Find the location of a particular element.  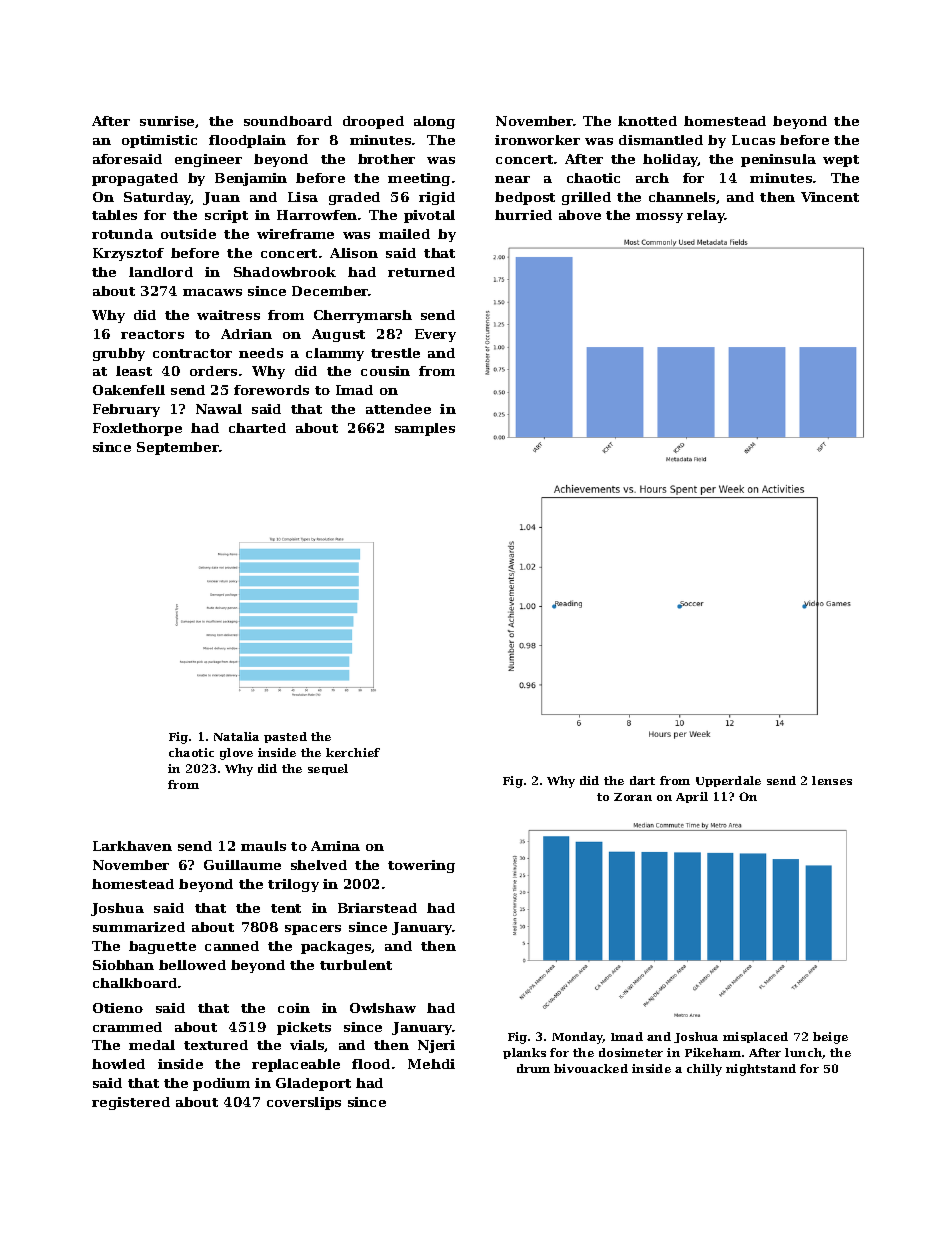

Briarstead is located at coordinates (377, 908).
